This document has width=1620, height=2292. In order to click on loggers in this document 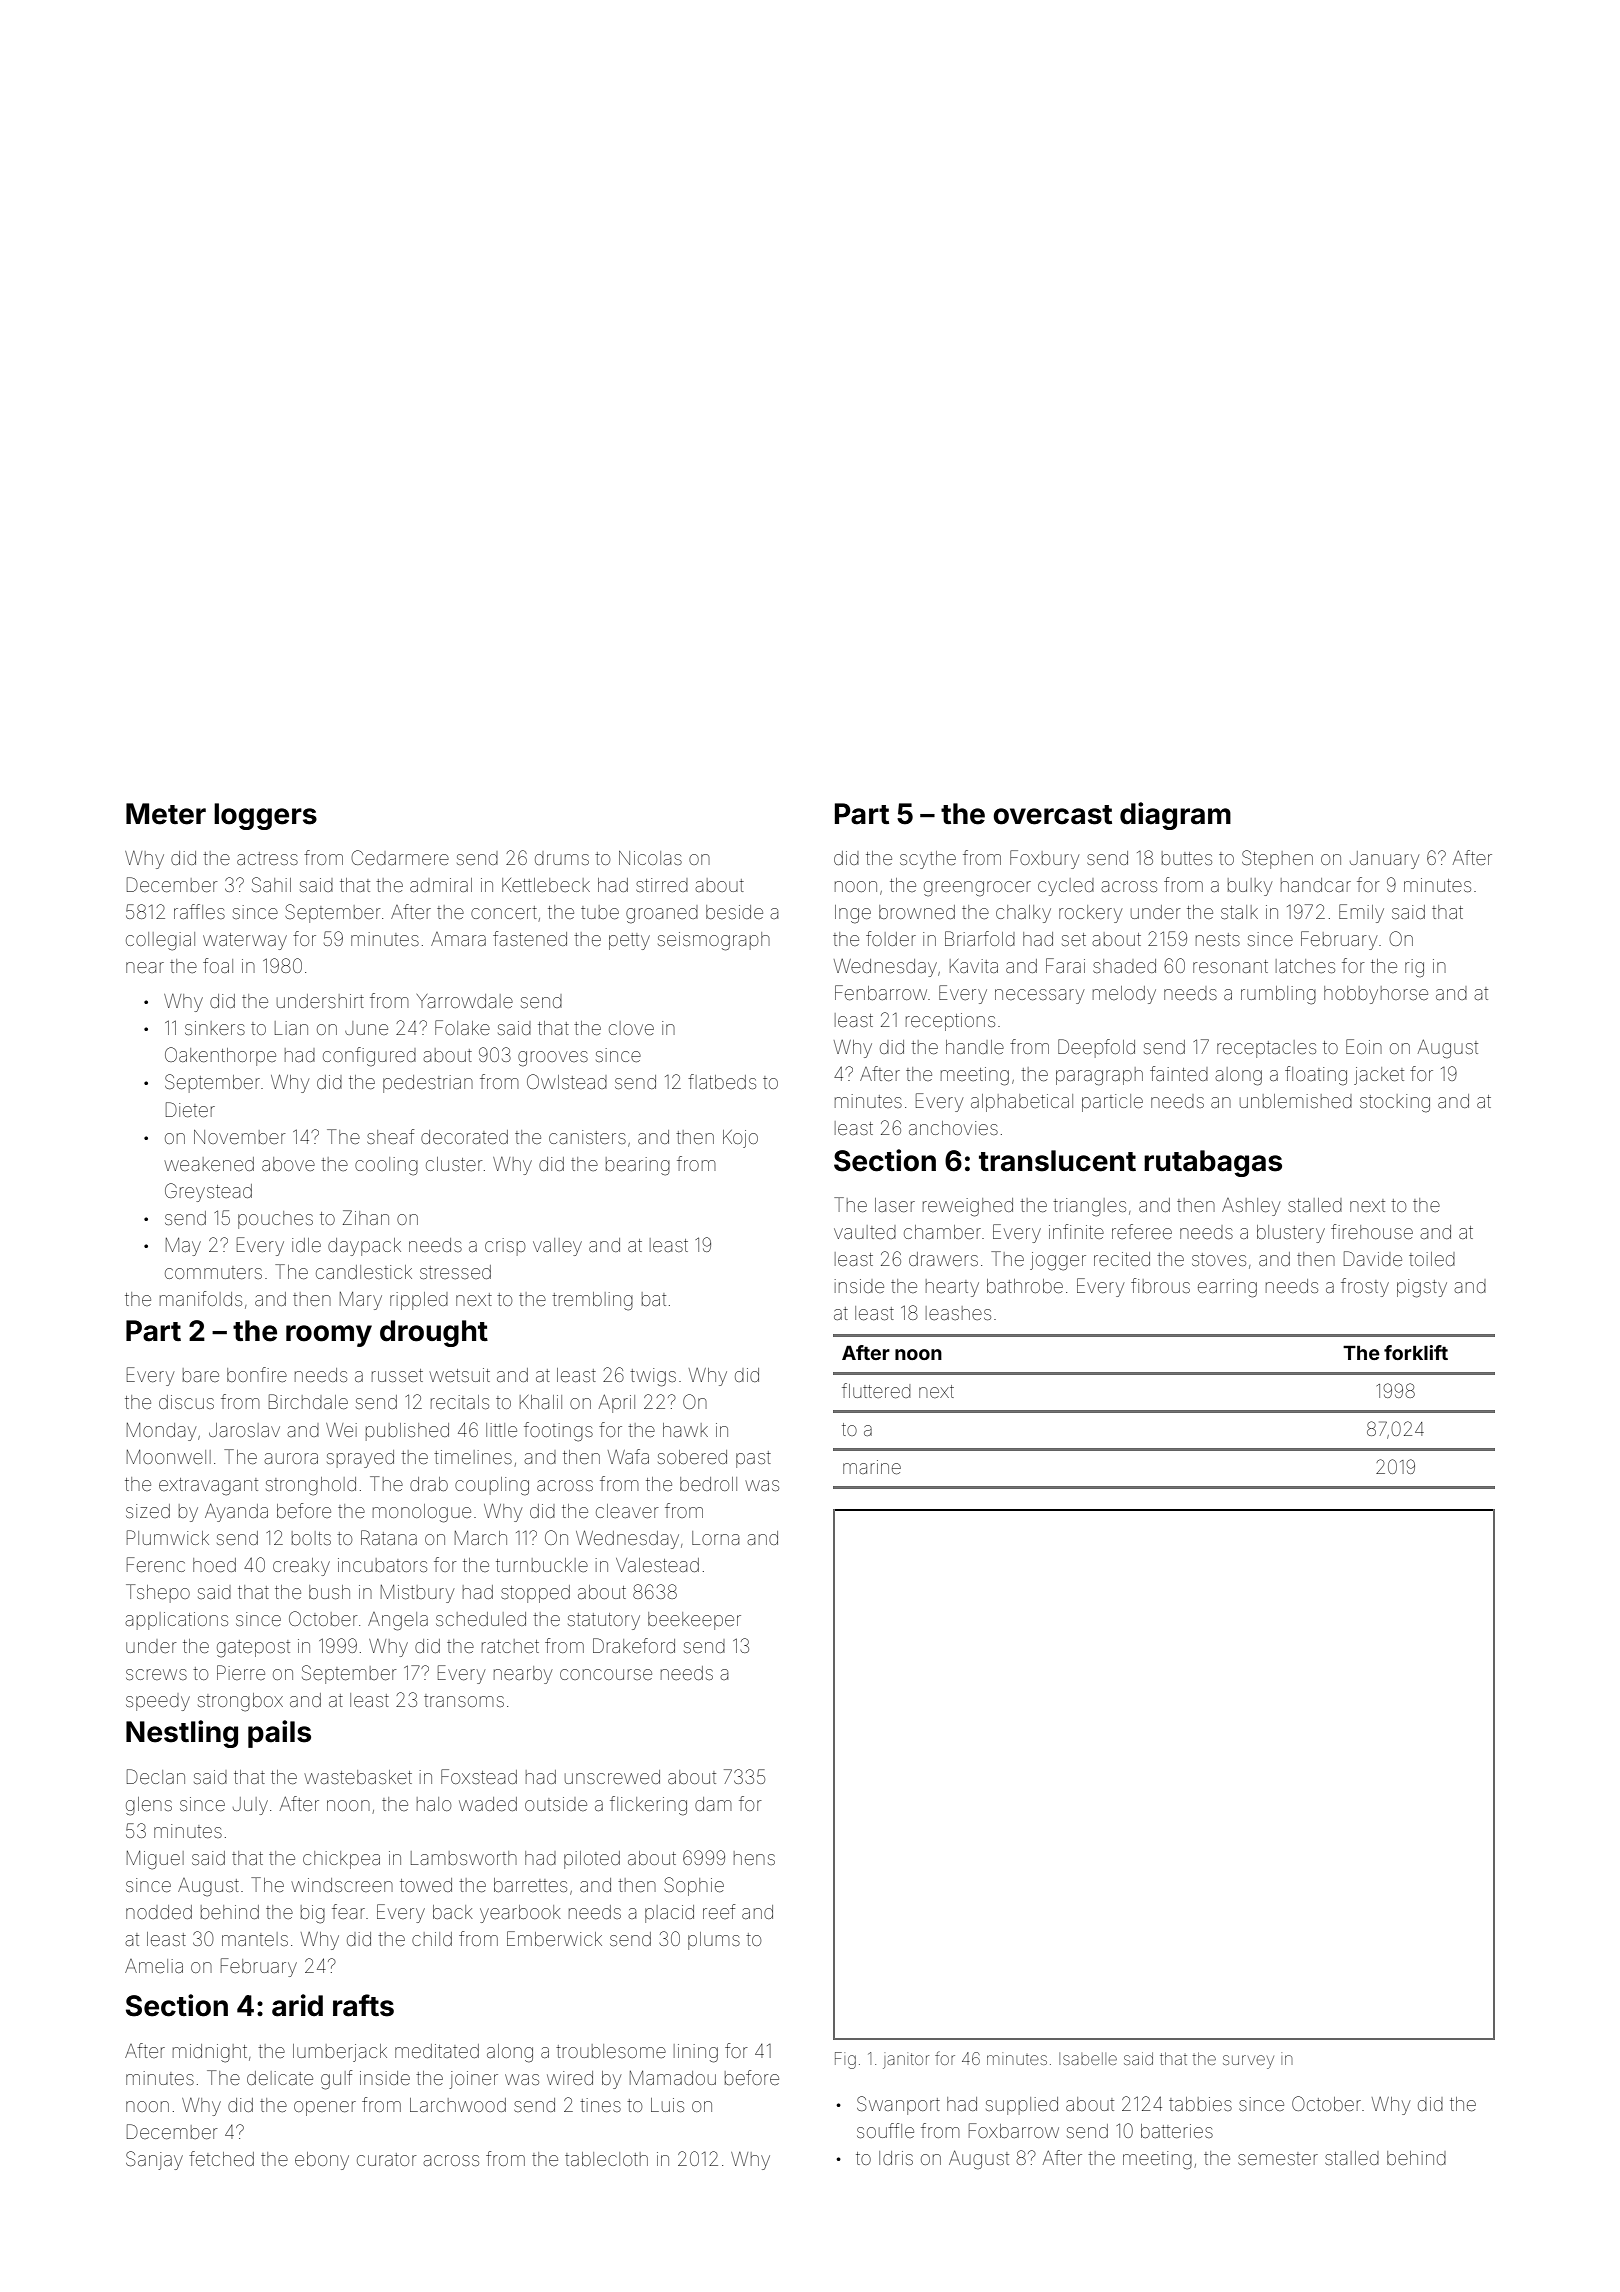, I will do `click(265, 816)`.
